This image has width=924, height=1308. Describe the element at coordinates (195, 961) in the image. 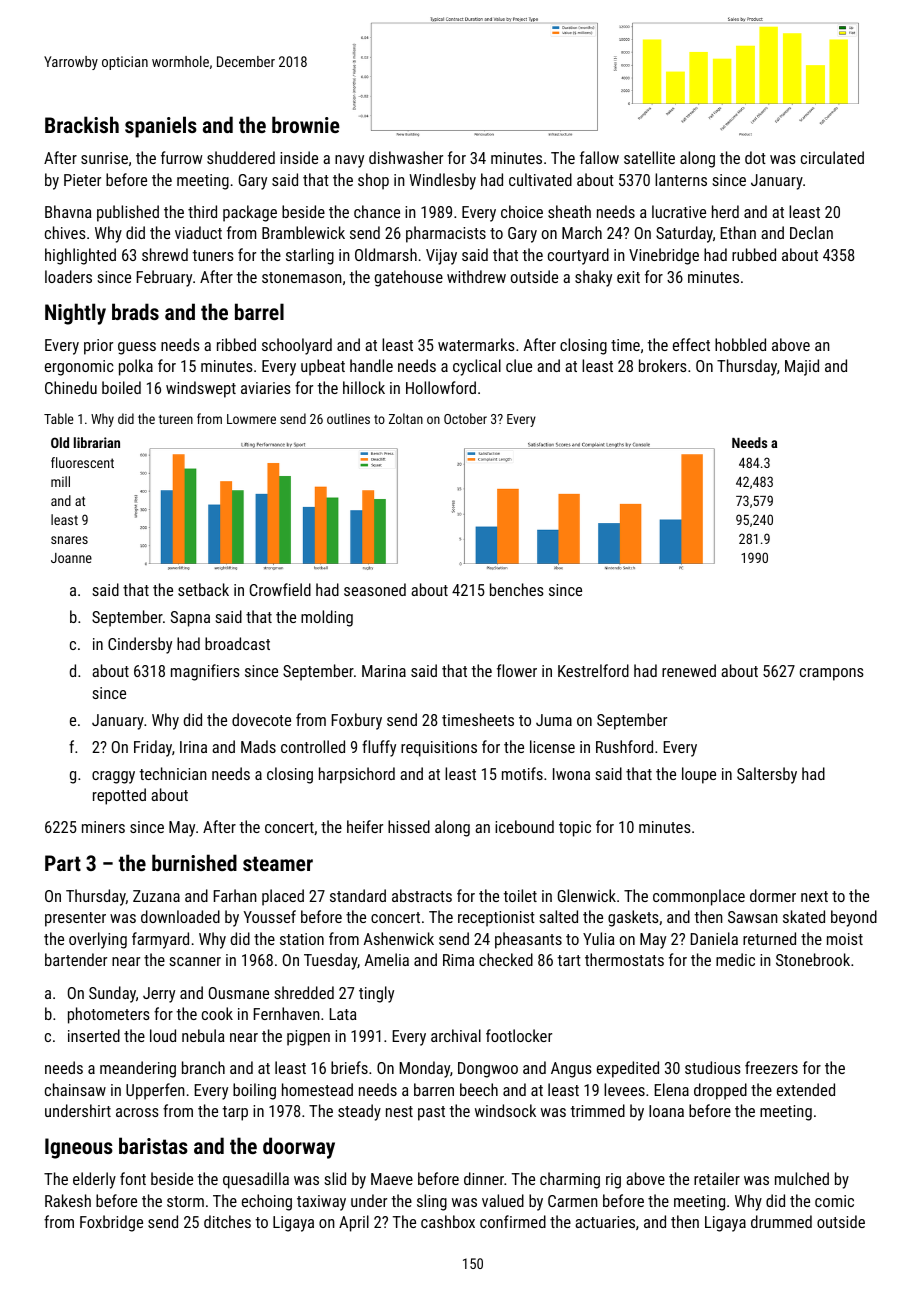

I see `scanner` at that location.
